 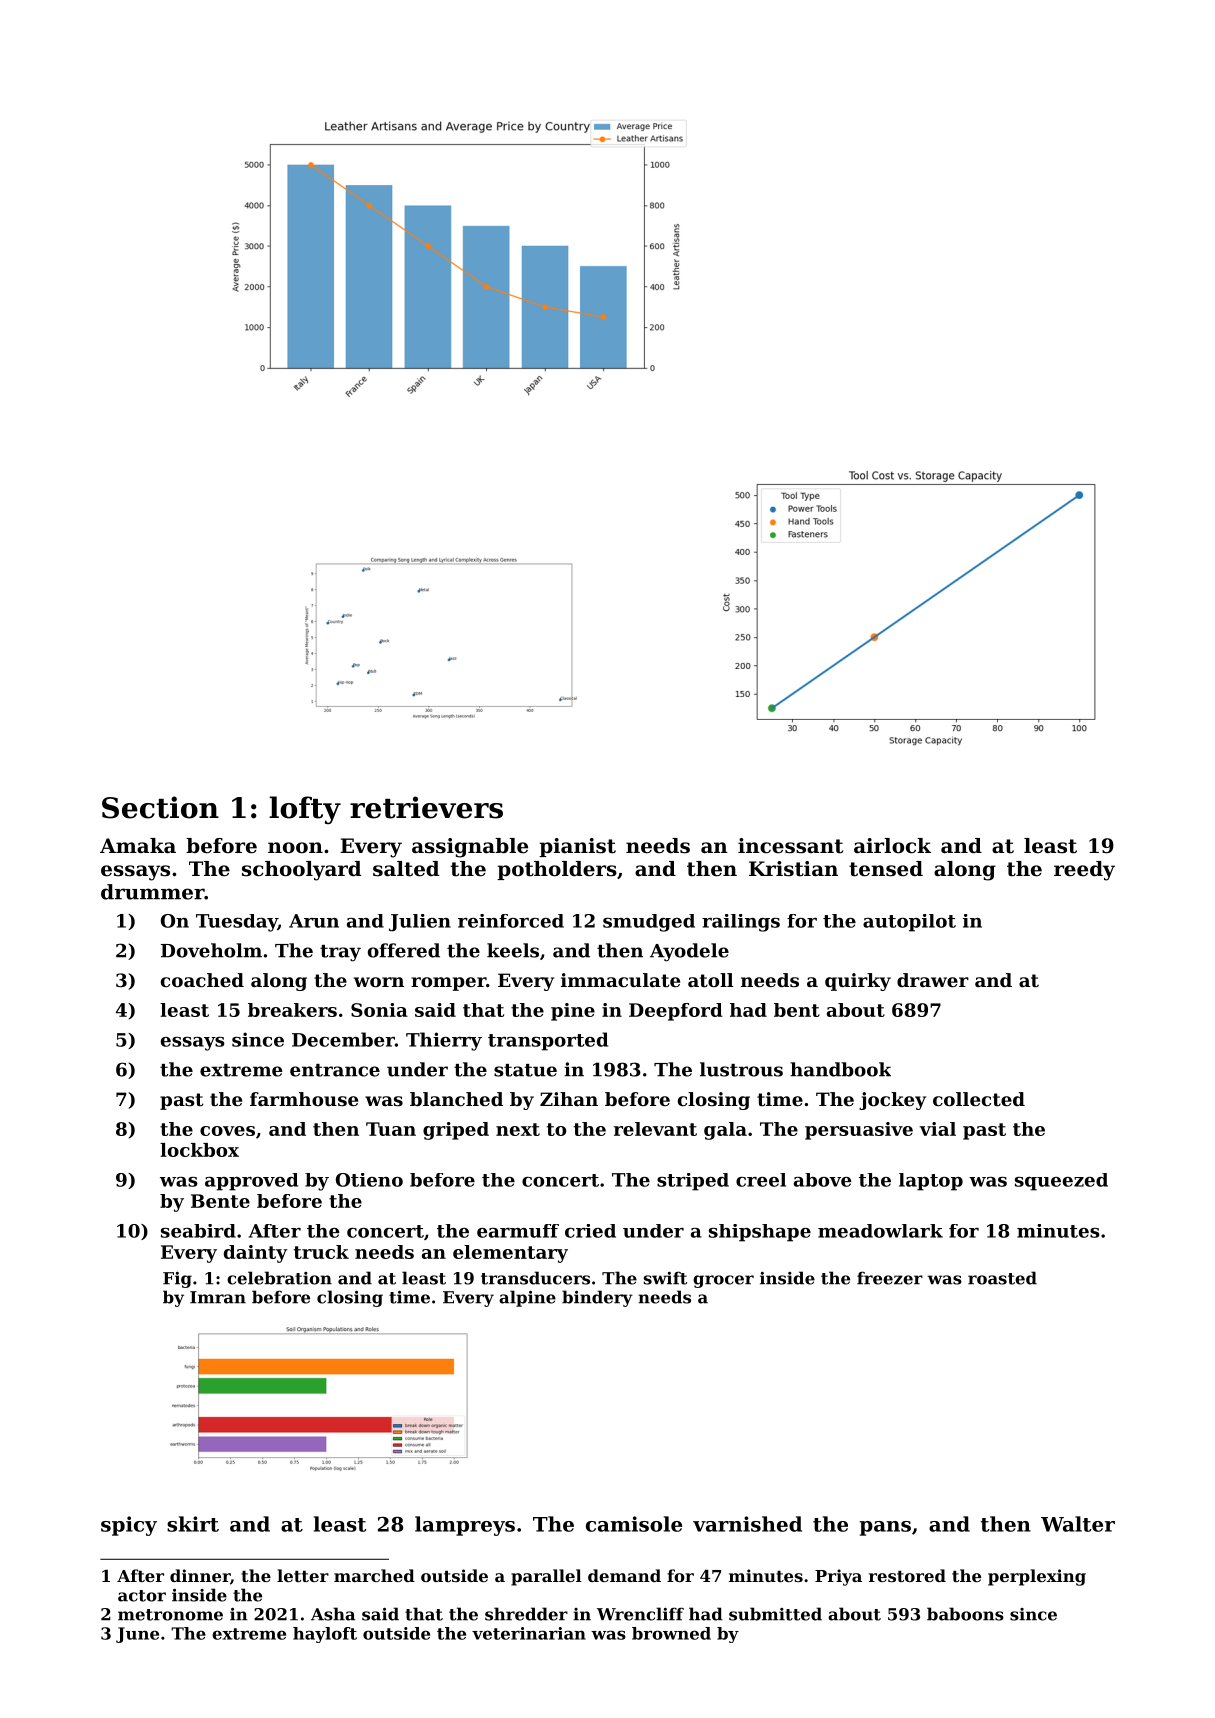 I want to click on drawer, so click(x=933, y=980).
